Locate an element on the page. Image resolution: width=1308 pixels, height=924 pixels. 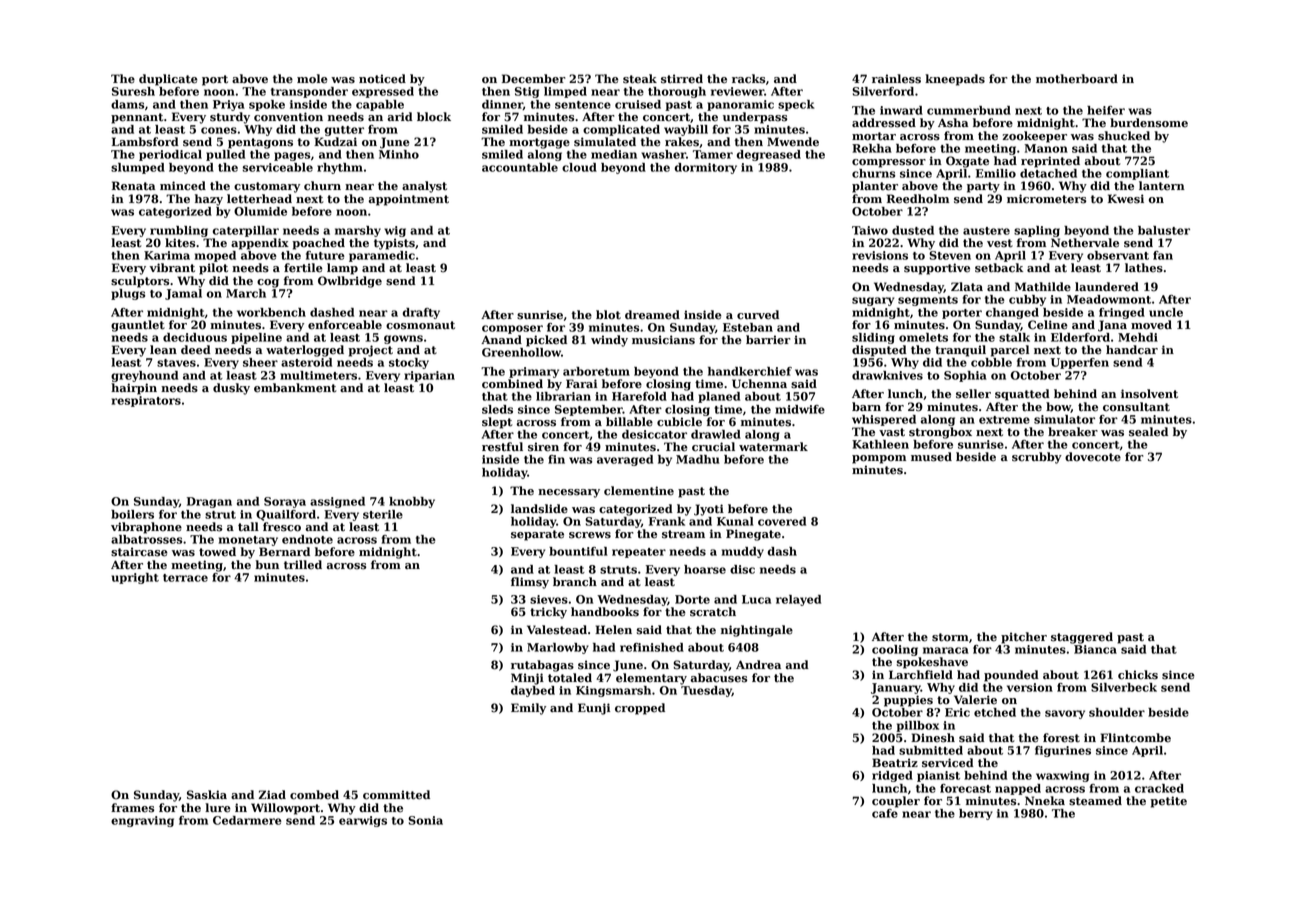
staircase is located at coordinates (139, 552).
